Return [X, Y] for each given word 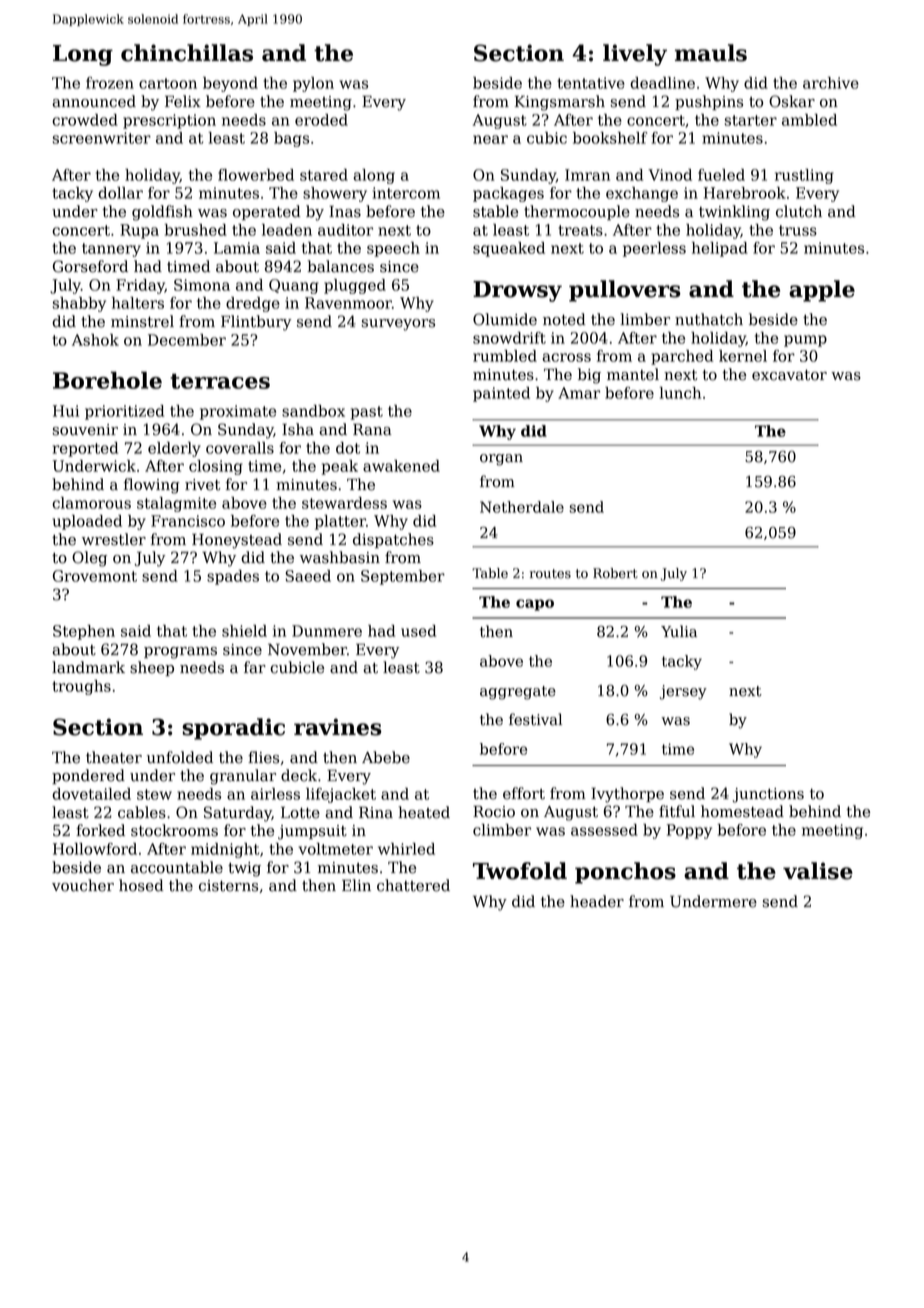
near [490, 139]
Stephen [84, 632]
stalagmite [176, 504]
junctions [768, 795]
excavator [789, 375]
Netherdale [522, 507]
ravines [338, 727]
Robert [615, 573]
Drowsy [517, 291]
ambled [809, 120]
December [187, 340]
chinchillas [187, 53]
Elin [356, 885]
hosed [141, 885]
